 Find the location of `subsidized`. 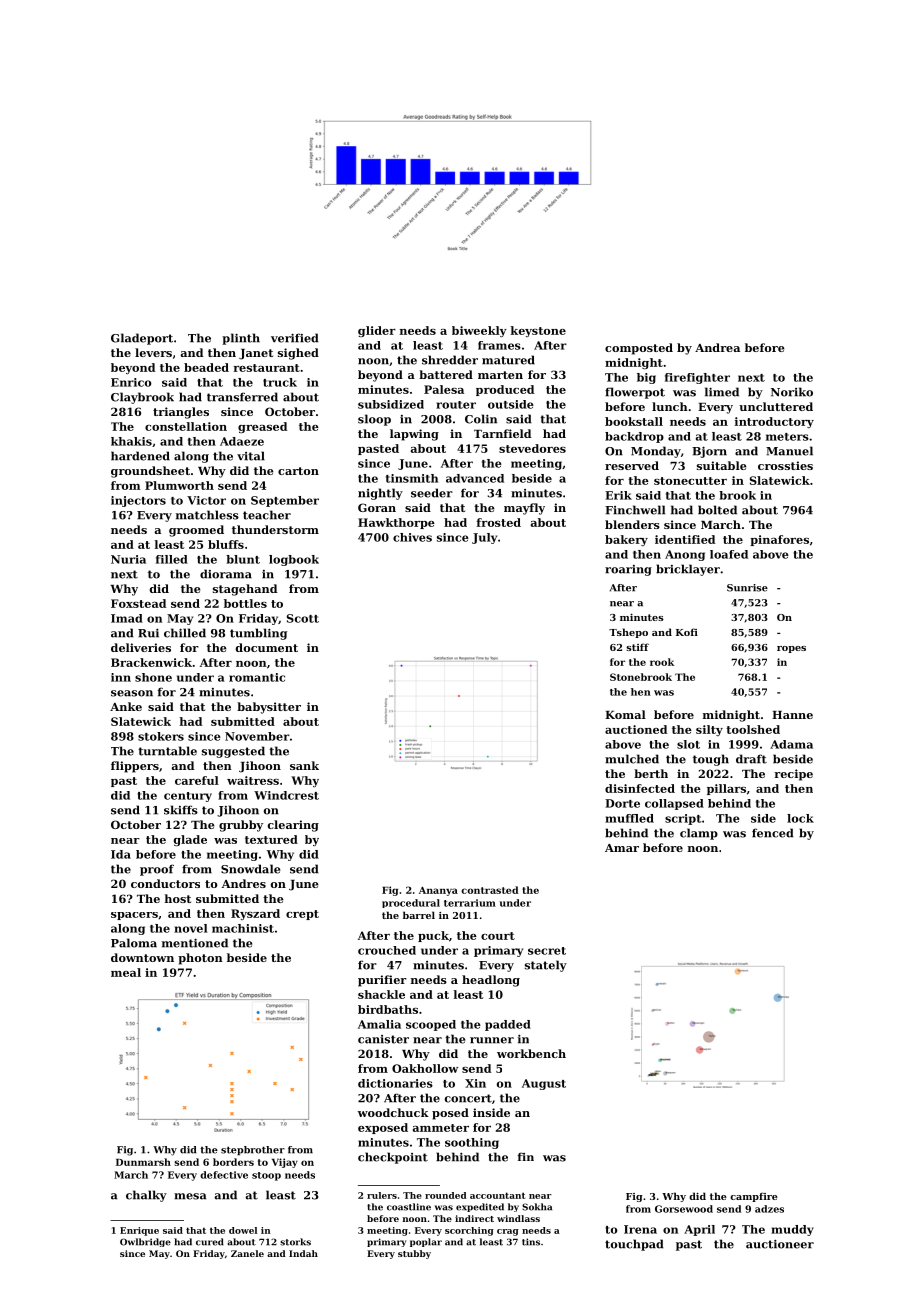

subsidized is located at coordinates (391, 404).
